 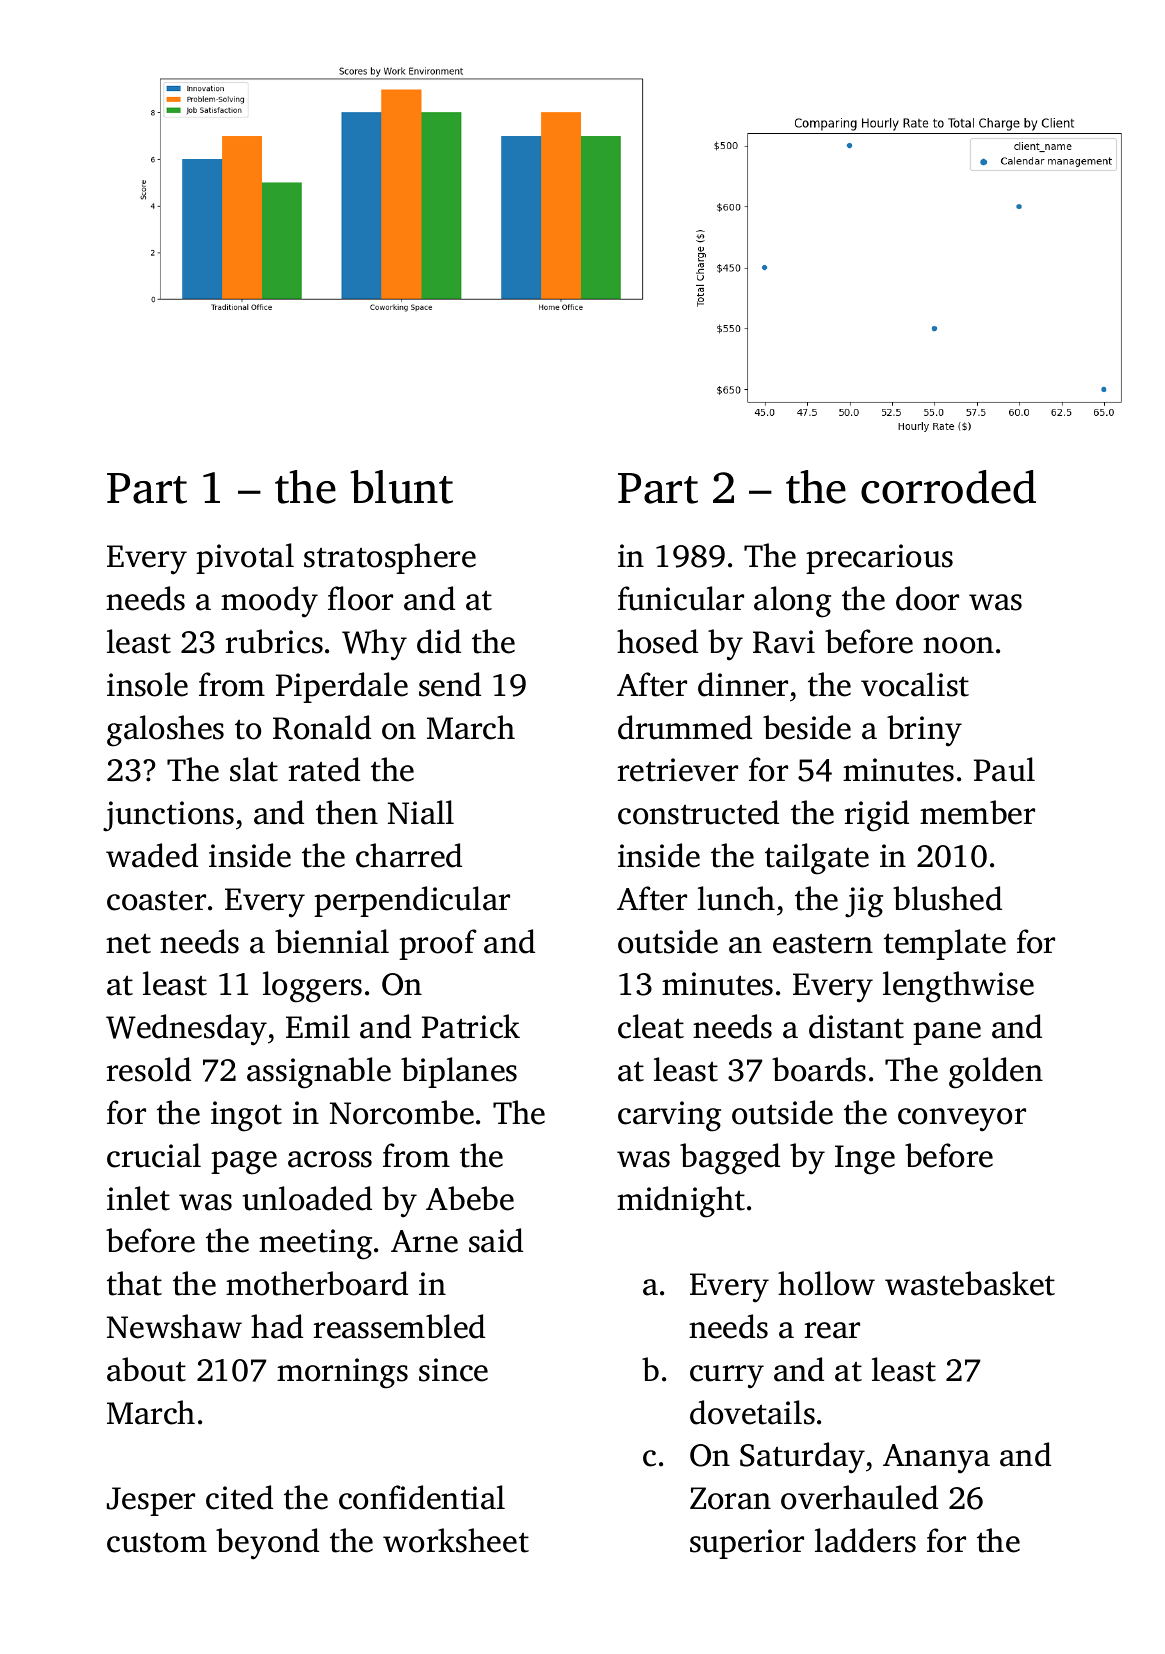 What do you see at coordinates (438, 944) in the document?
I see `proof` at bounding box center [438, 944].
